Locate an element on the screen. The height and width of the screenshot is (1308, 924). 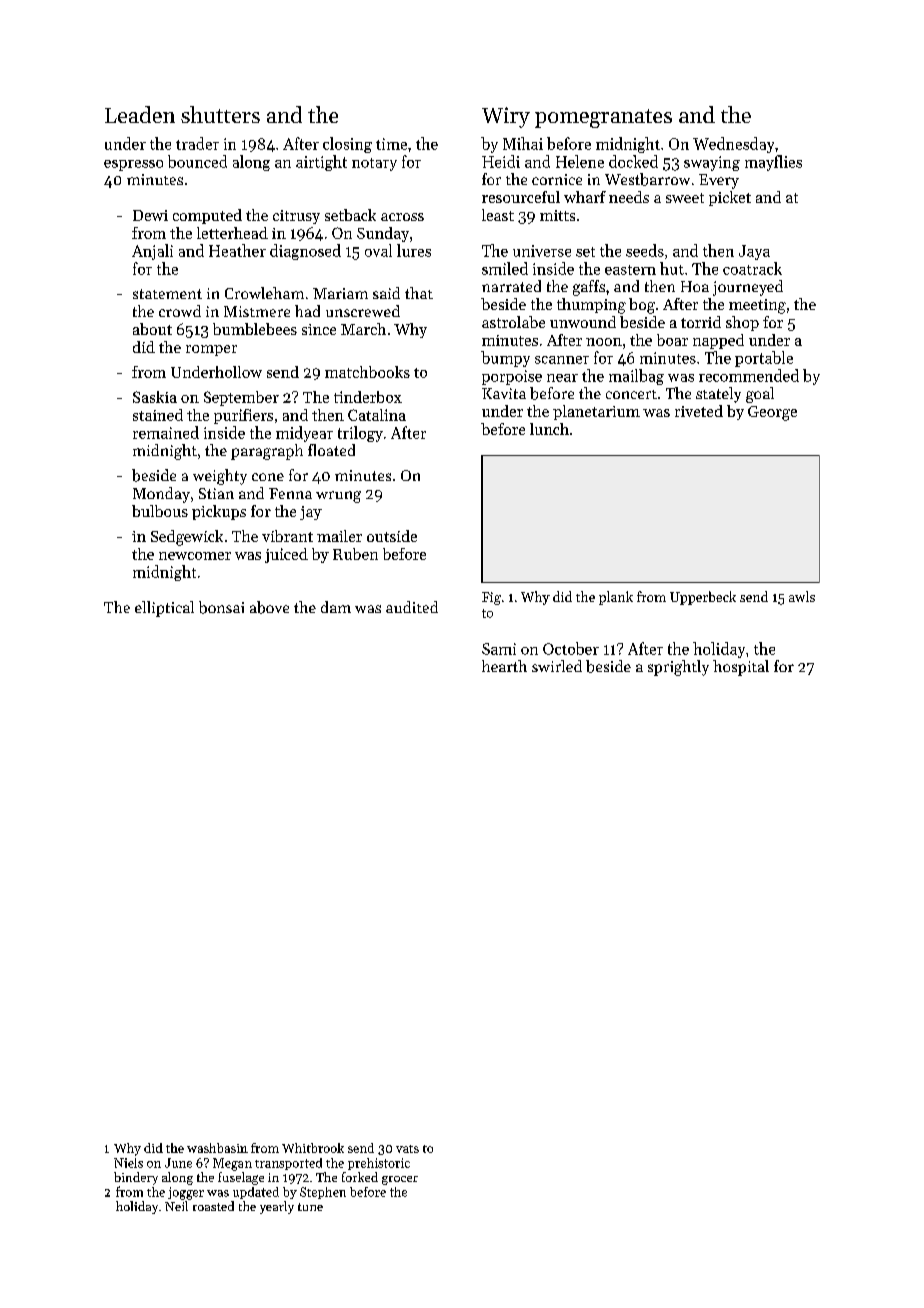
hospital is located at coordinates (741, 668).
